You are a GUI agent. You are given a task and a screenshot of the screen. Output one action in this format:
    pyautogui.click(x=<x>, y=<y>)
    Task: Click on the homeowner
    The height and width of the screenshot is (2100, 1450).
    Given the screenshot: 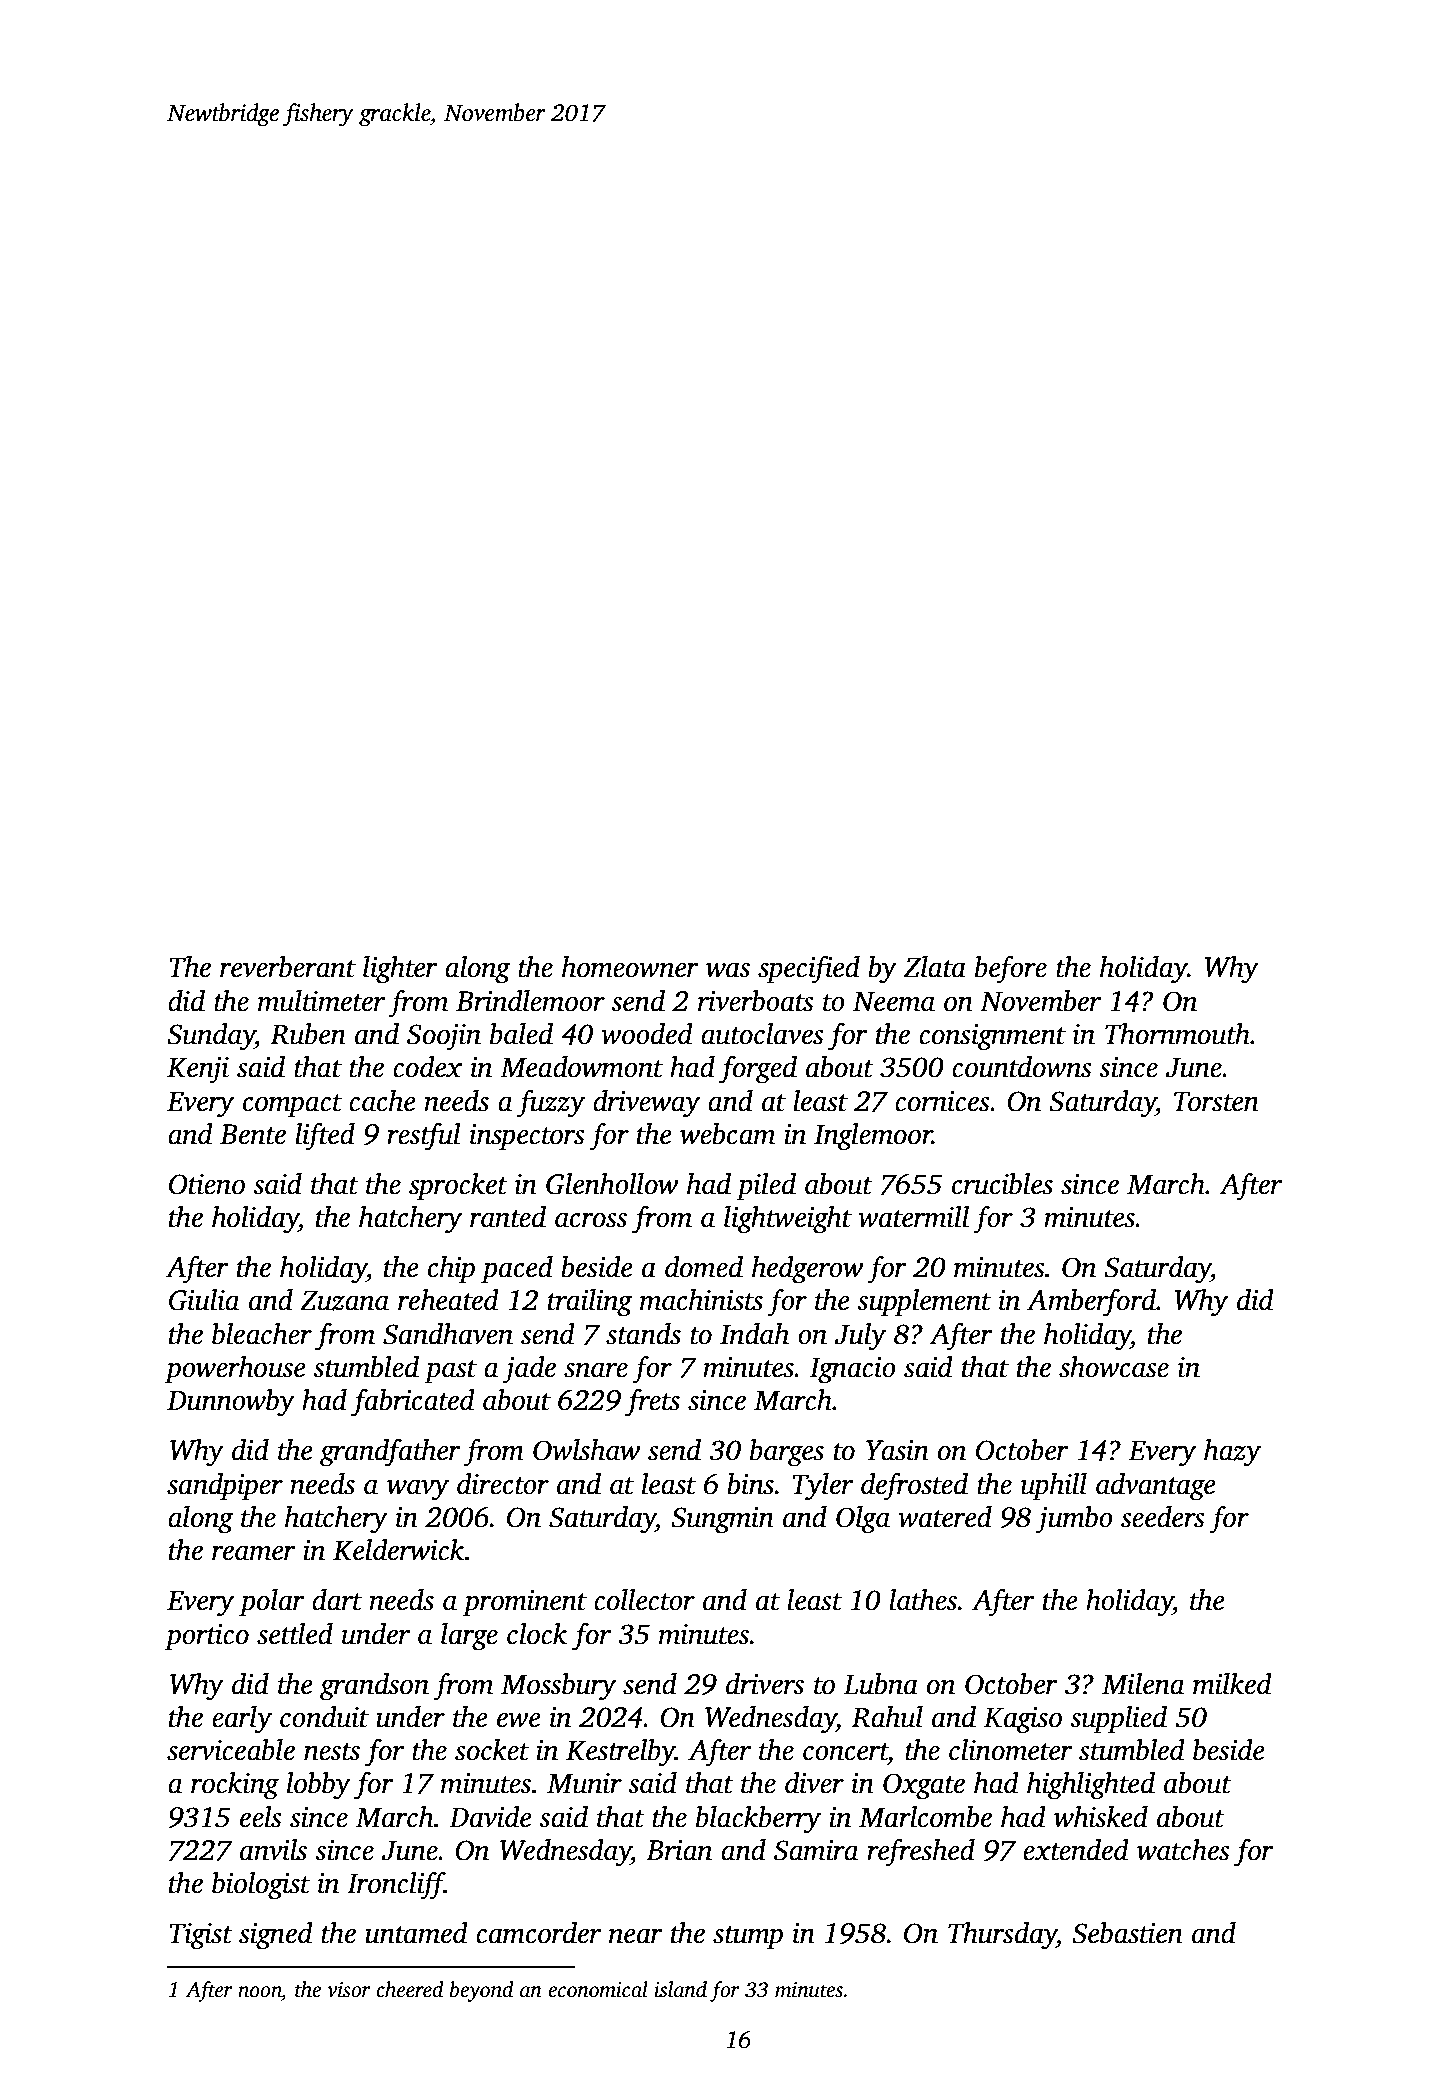 What is the action you would take?
    pyautogui.click(x=630, y=967)
